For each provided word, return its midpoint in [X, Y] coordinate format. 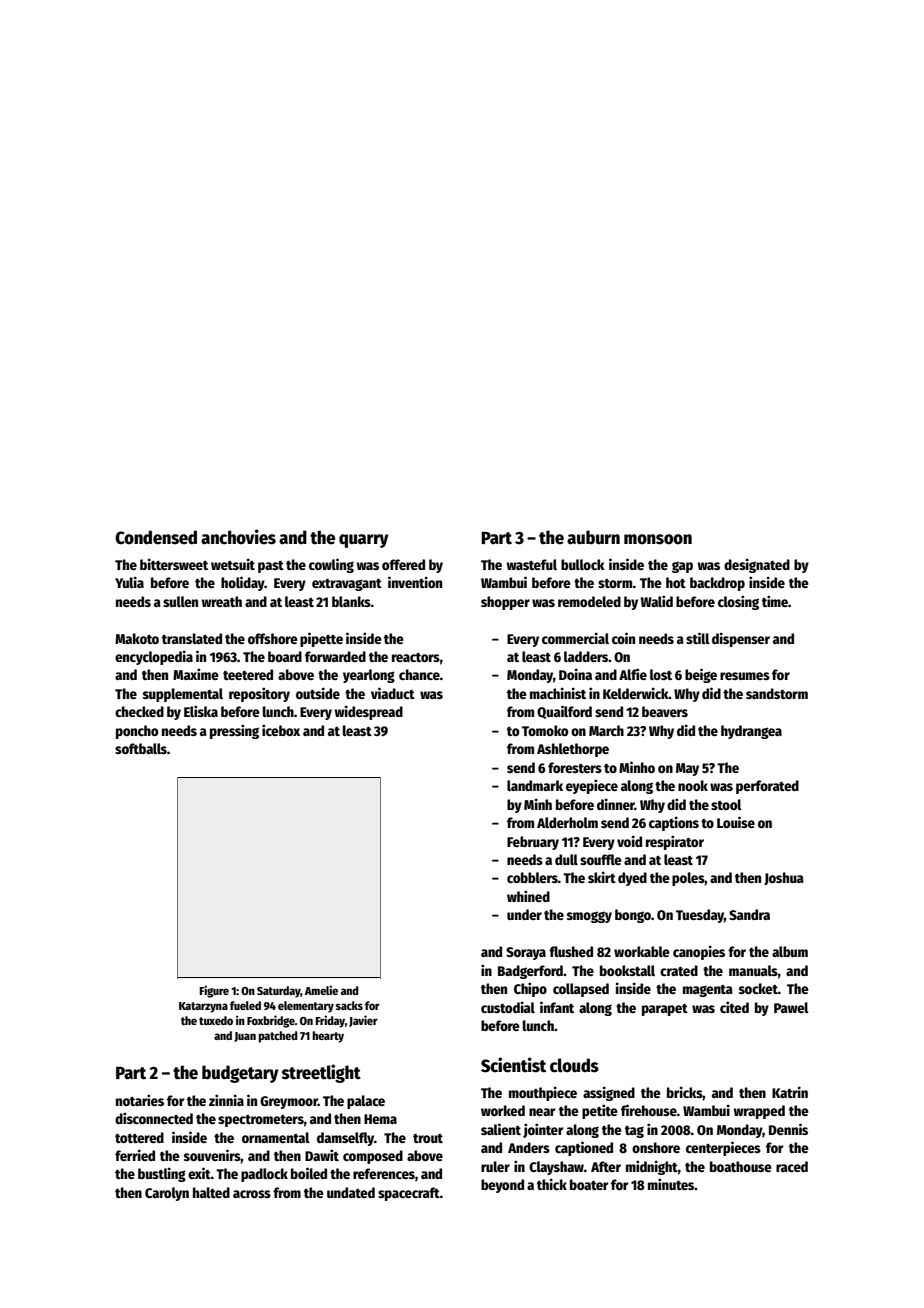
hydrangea [751, 732]
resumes [745, 676]
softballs [141, 748]
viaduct [393, 693]
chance [419, 674]
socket [758, 988]
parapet [665, 1010]
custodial [508, 1007]
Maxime [196, 674]
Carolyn [167, 1194]
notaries [140, 1100]
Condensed [156, 537]
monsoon [658, 539]
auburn [593, 537]
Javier [363, 1021]
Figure [214, 991]
